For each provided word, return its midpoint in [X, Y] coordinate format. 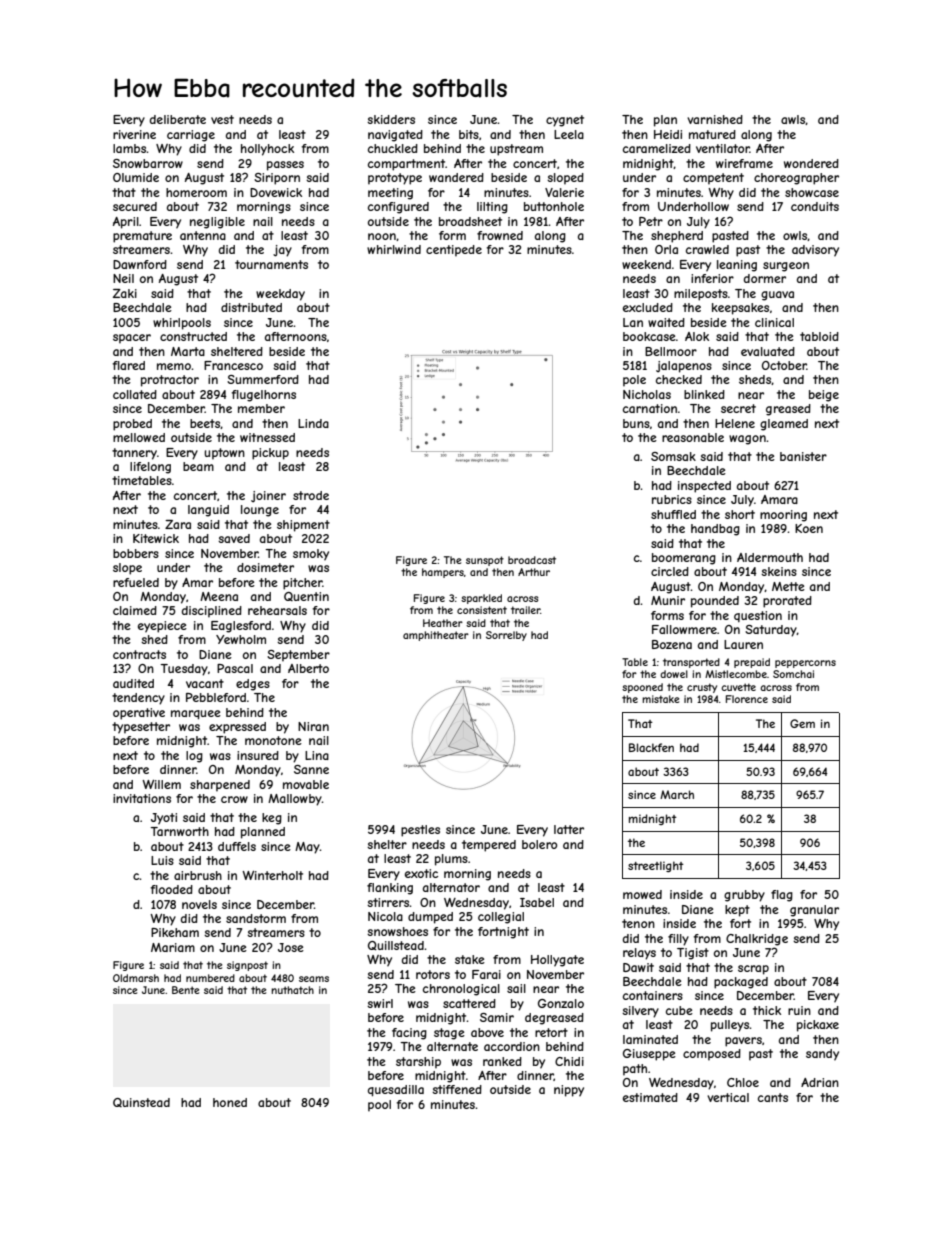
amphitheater [436, 636]
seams [314, 979]
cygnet [565, 121]
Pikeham [175, 932]
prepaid [752, 663]
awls [793, 119]
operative [139, 714]
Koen [809, 528]
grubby [744, 896]
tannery [134, 454]
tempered [489, 846]
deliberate [178, 119]
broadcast [532, 560]
